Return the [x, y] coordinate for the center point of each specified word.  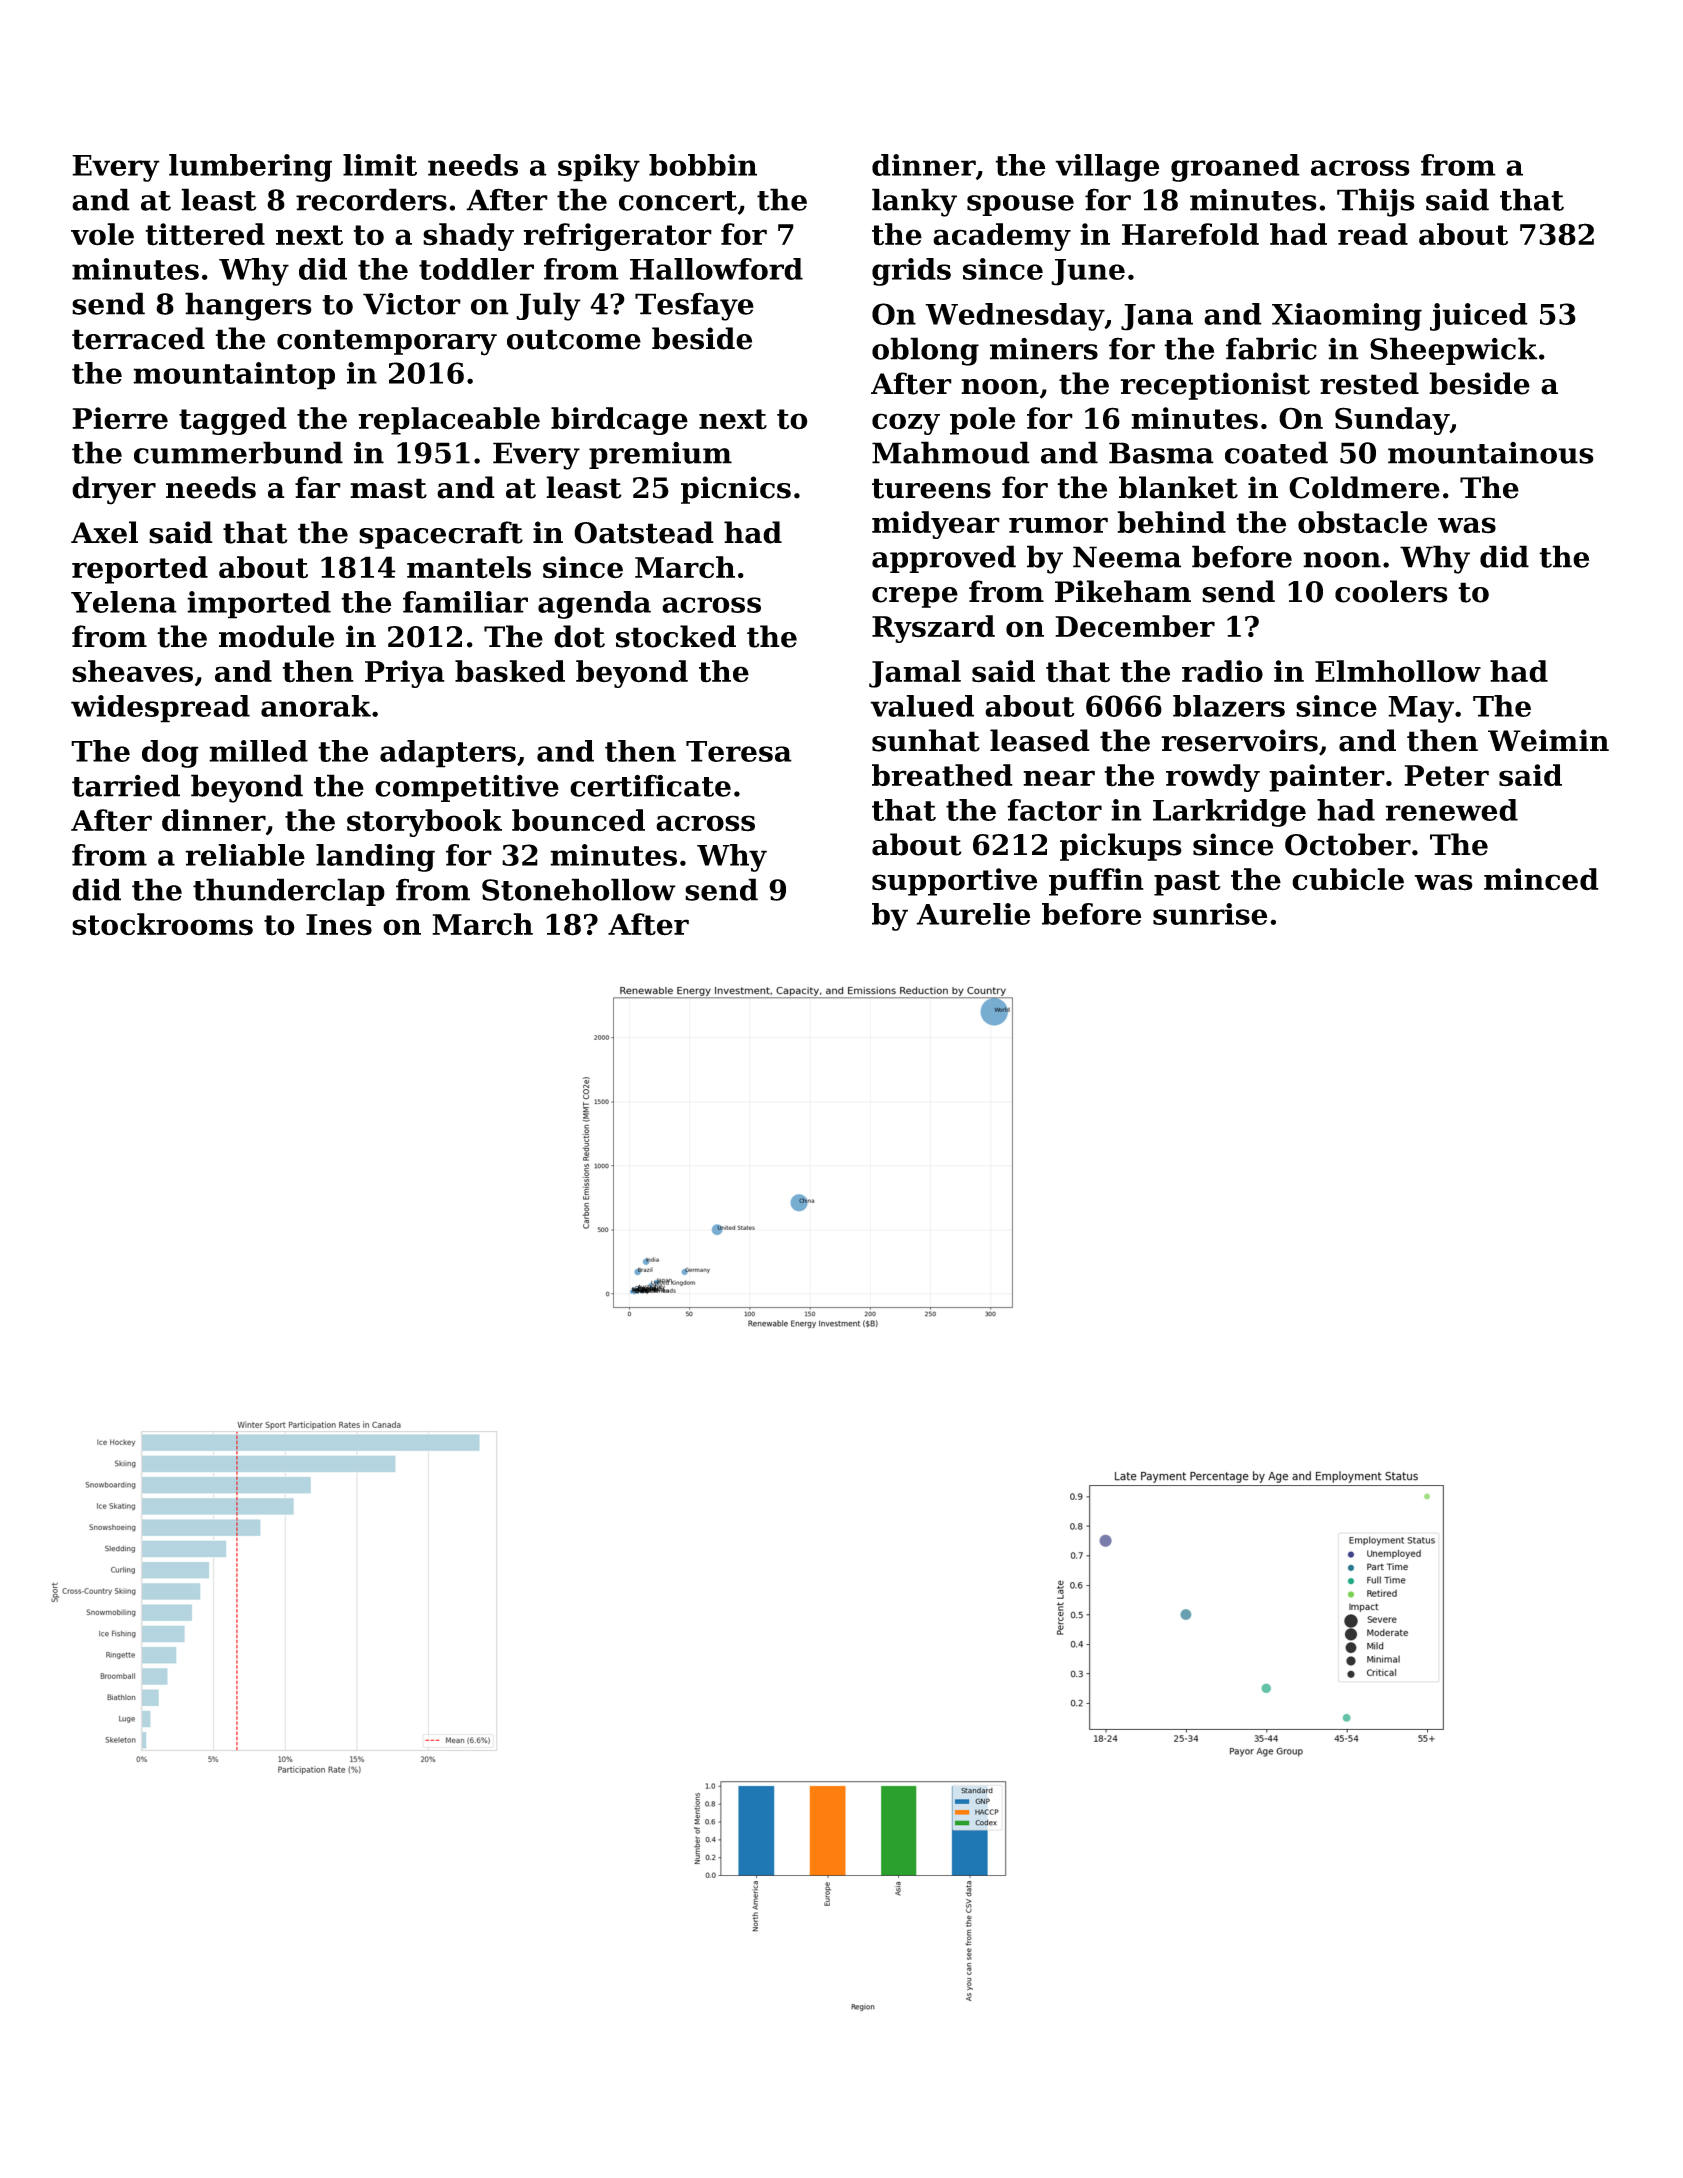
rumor [1058, 525]
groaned [1235, 168]
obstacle [1362, 522]
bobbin [703, 165]
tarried [126, 785]
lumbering [250, 168]
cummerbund [238, 452]
